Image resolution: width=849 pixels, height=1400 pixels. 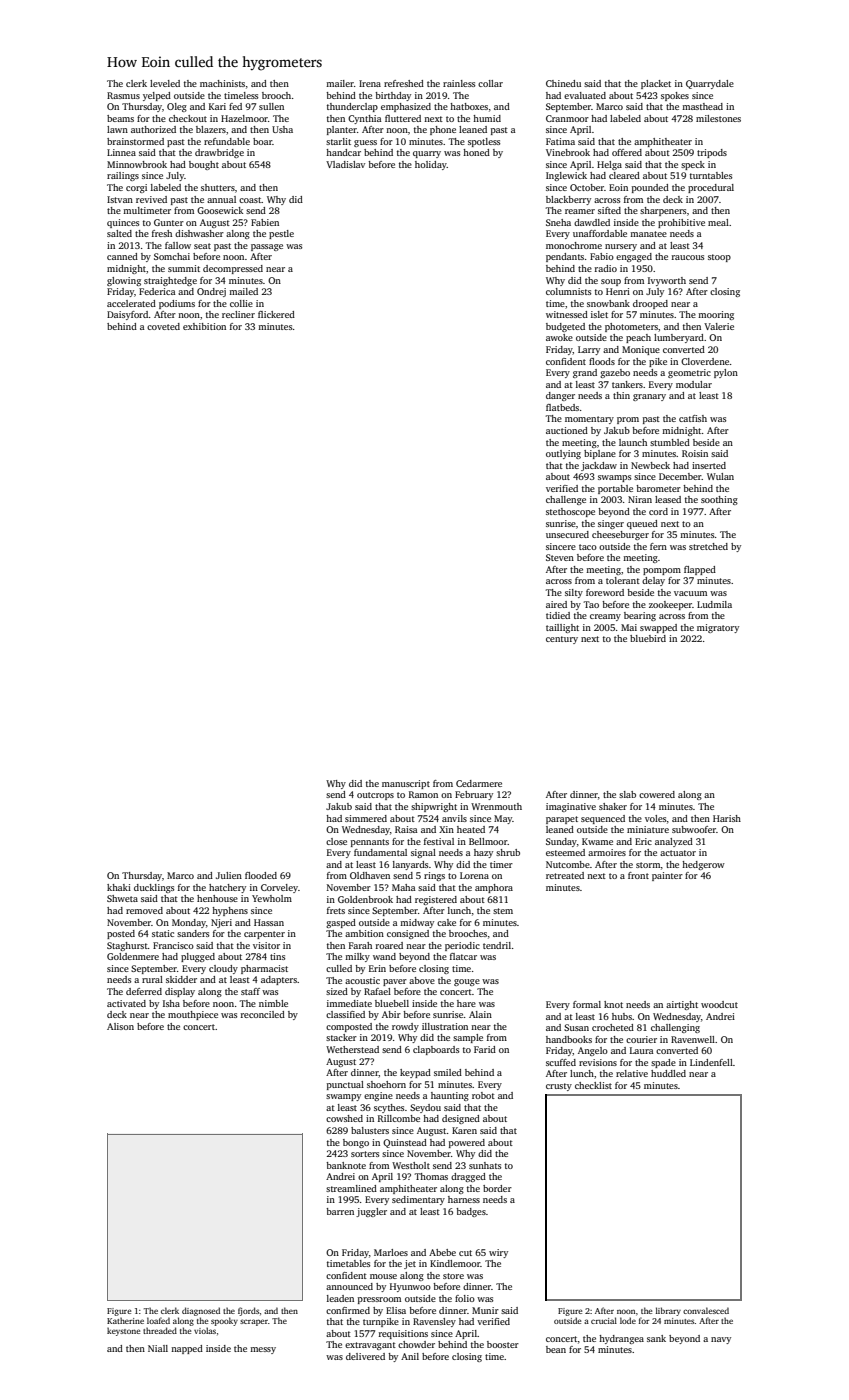 I want to click on spokes, so click(x=675, y=96).
